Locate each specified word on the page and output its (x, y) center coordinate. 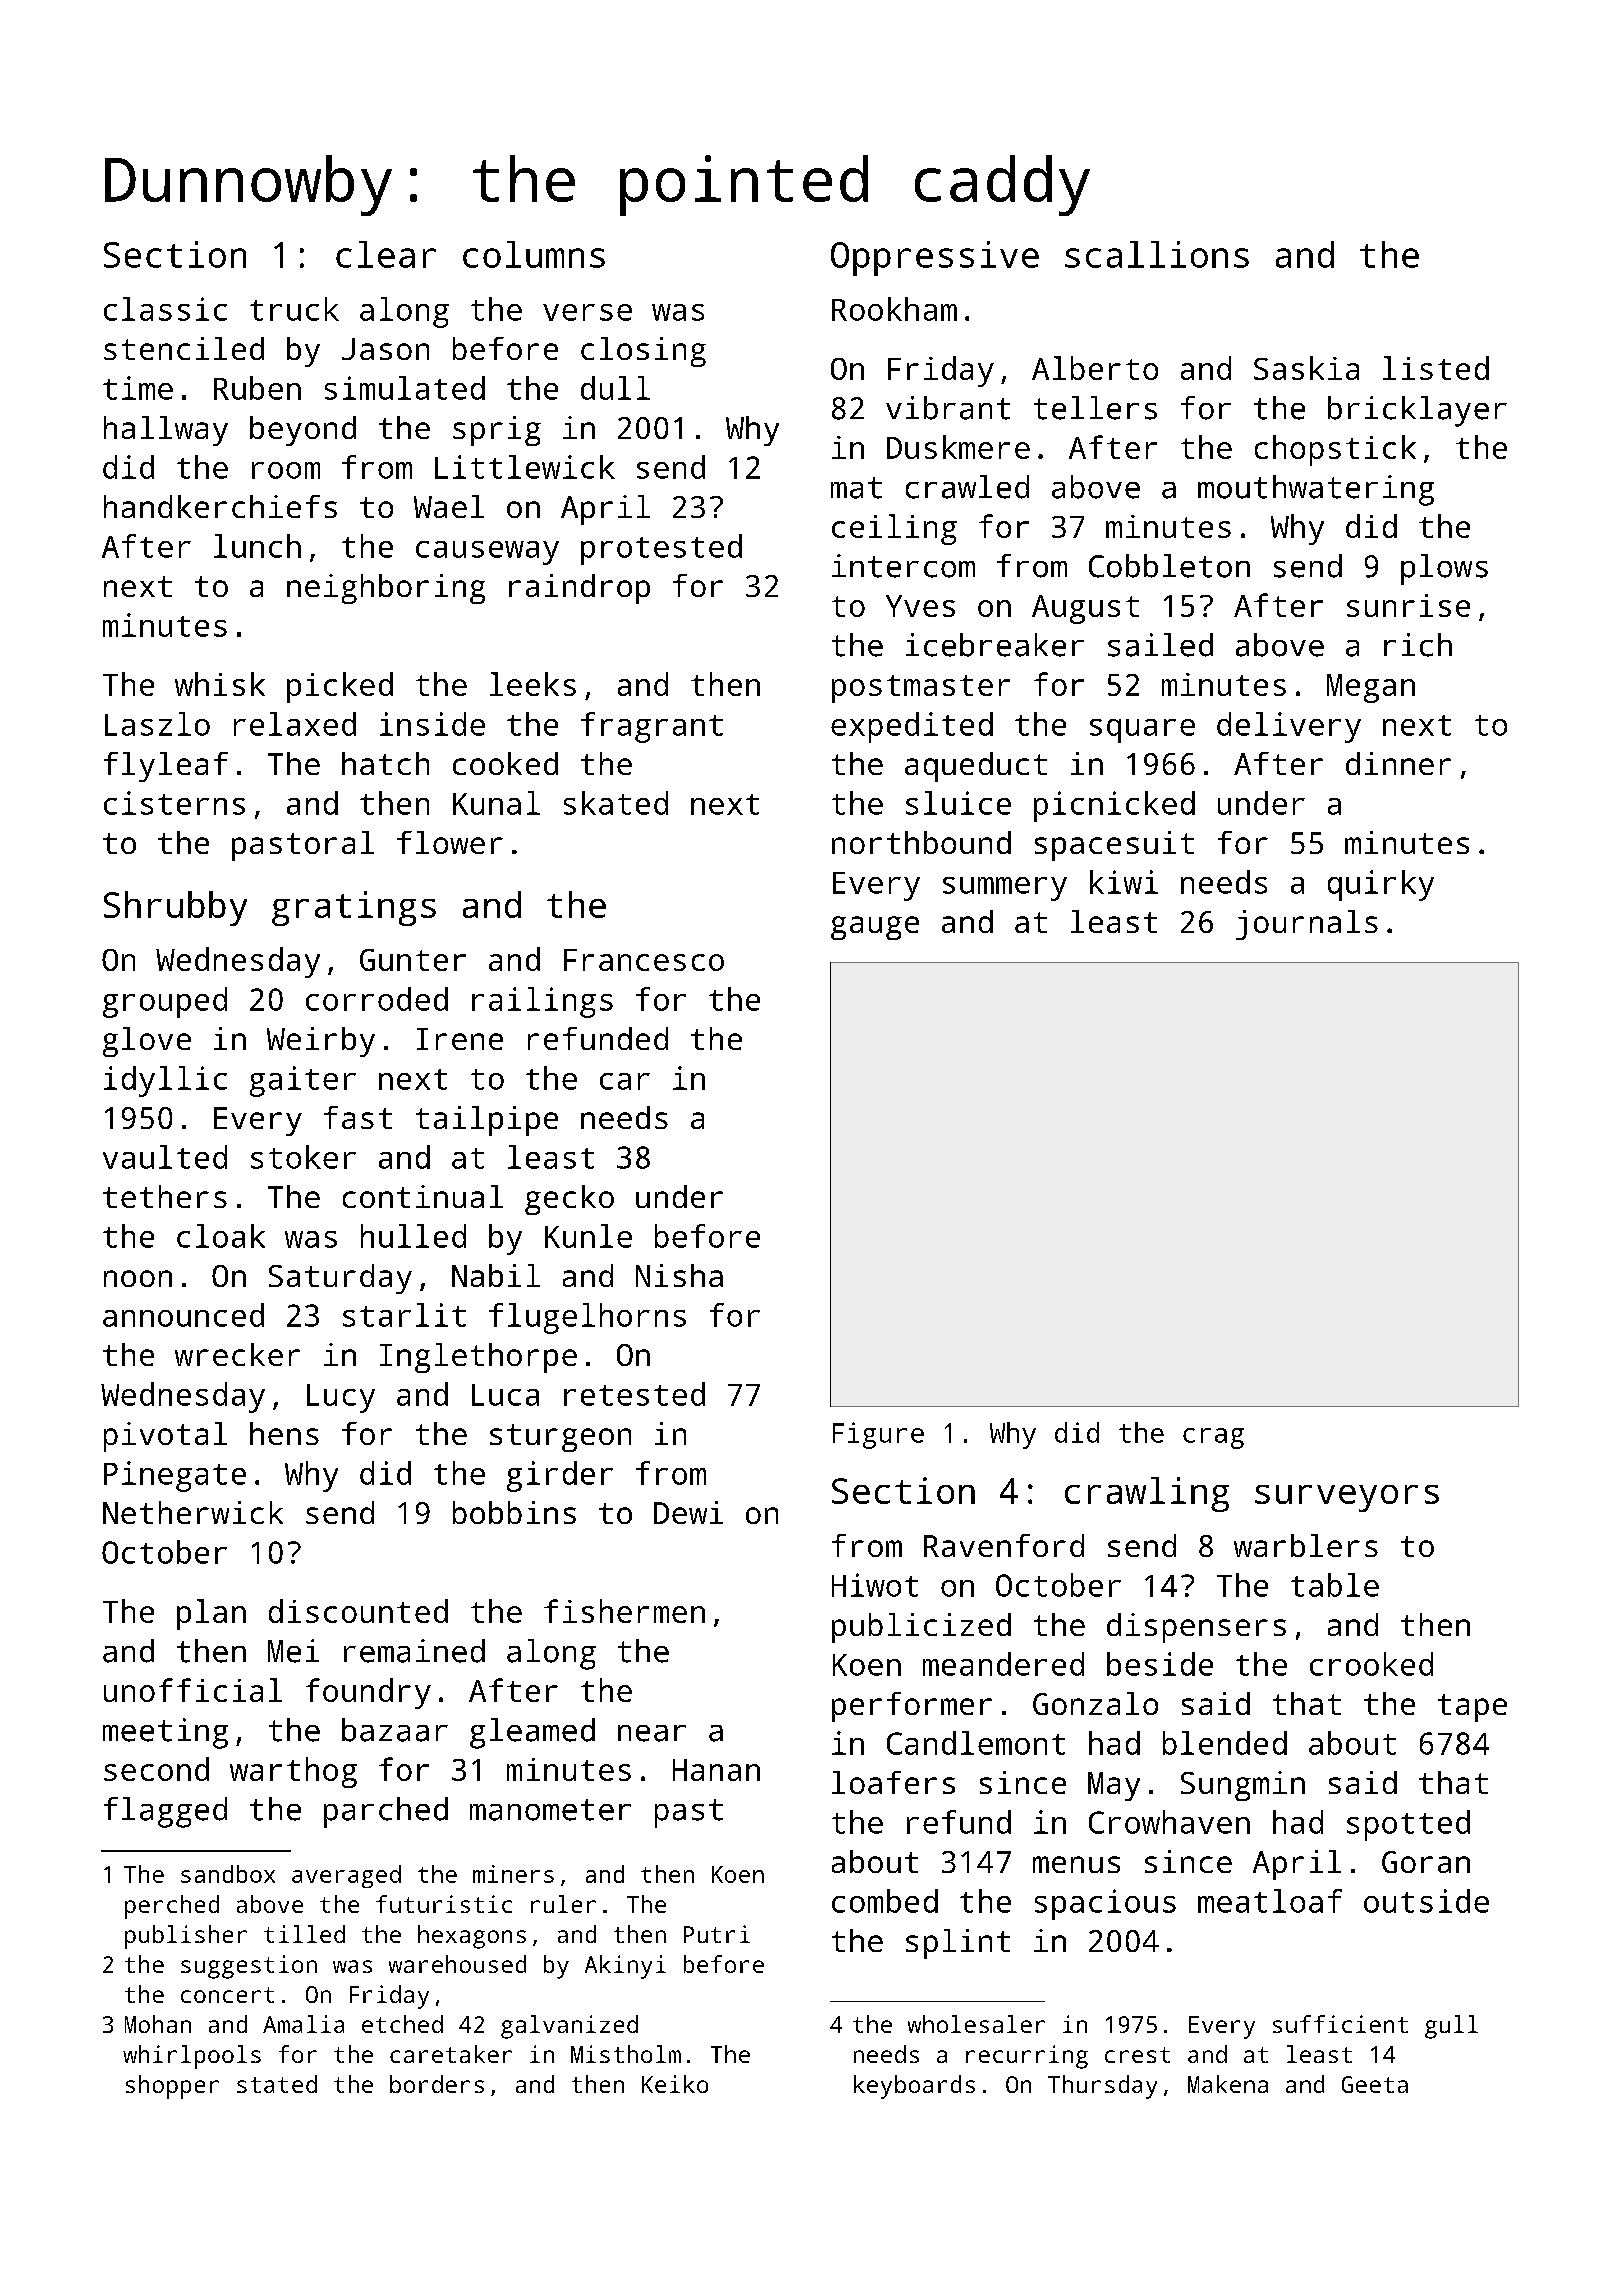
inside (432, 724)
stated (277, 2084)
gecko (569, 1200)
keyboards (914, 2087)
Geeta (1375, 2084)
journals (1307, 925)
